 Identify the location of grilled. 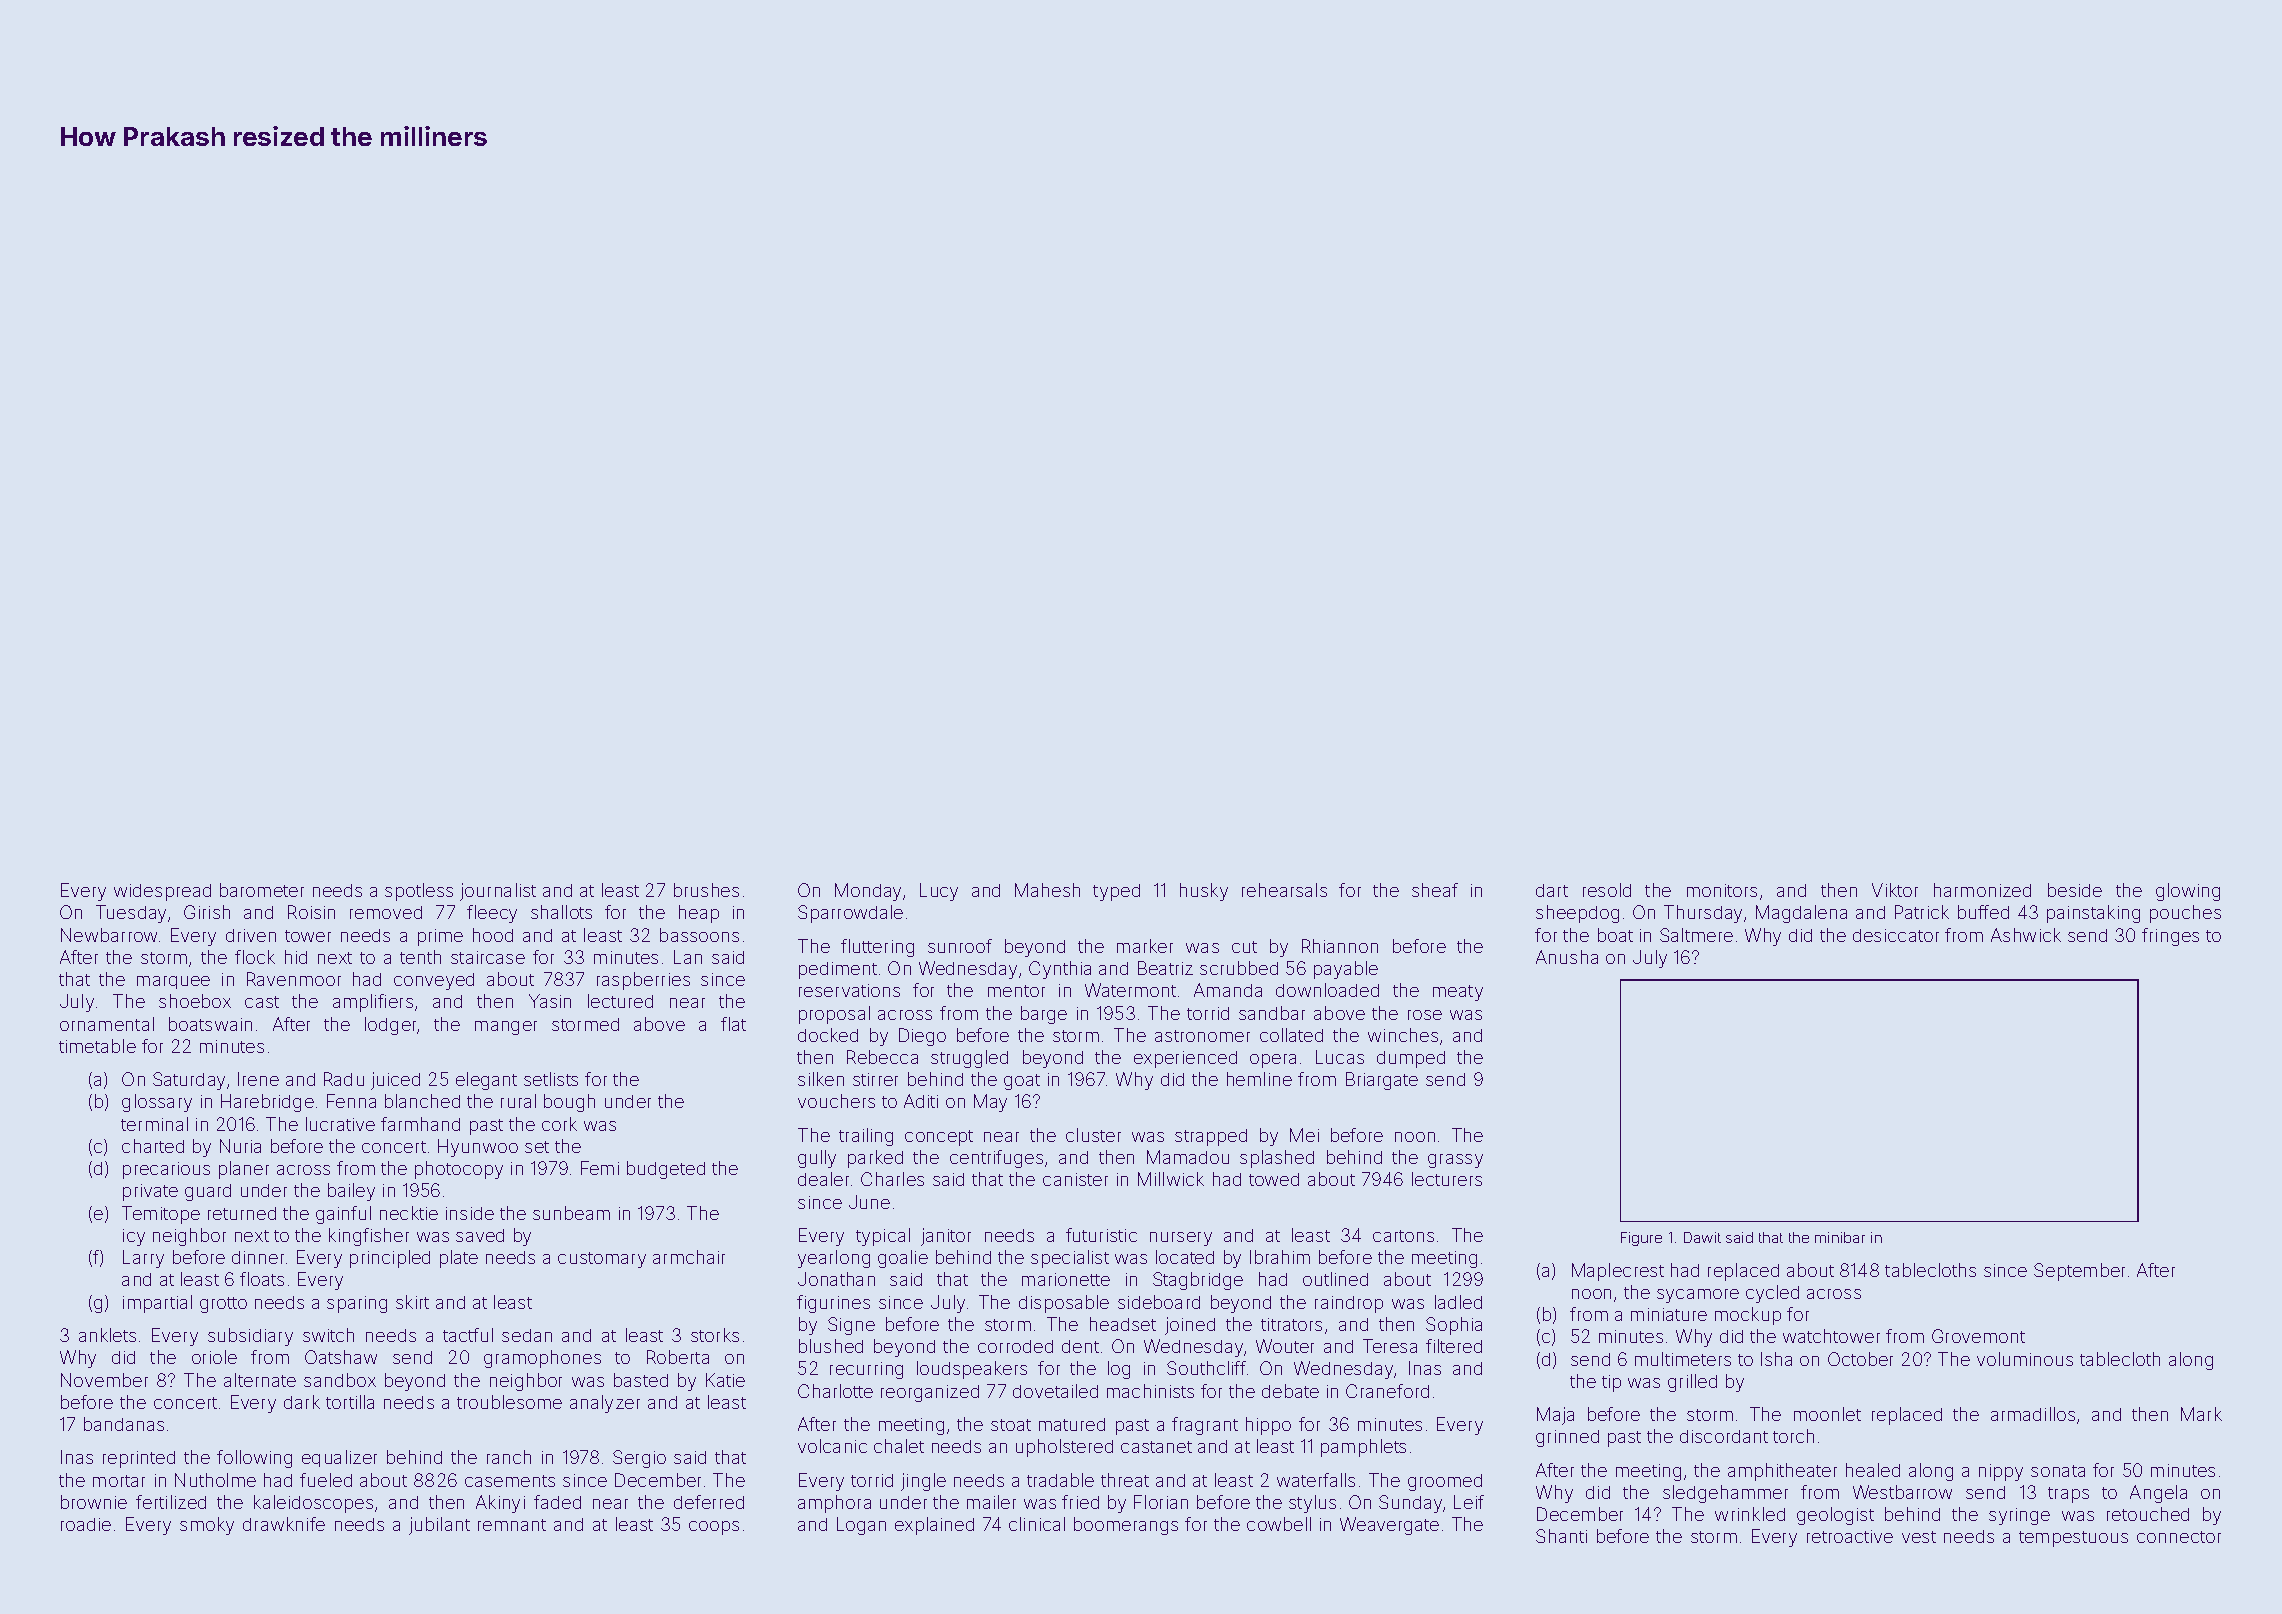
(1692, 1383).
